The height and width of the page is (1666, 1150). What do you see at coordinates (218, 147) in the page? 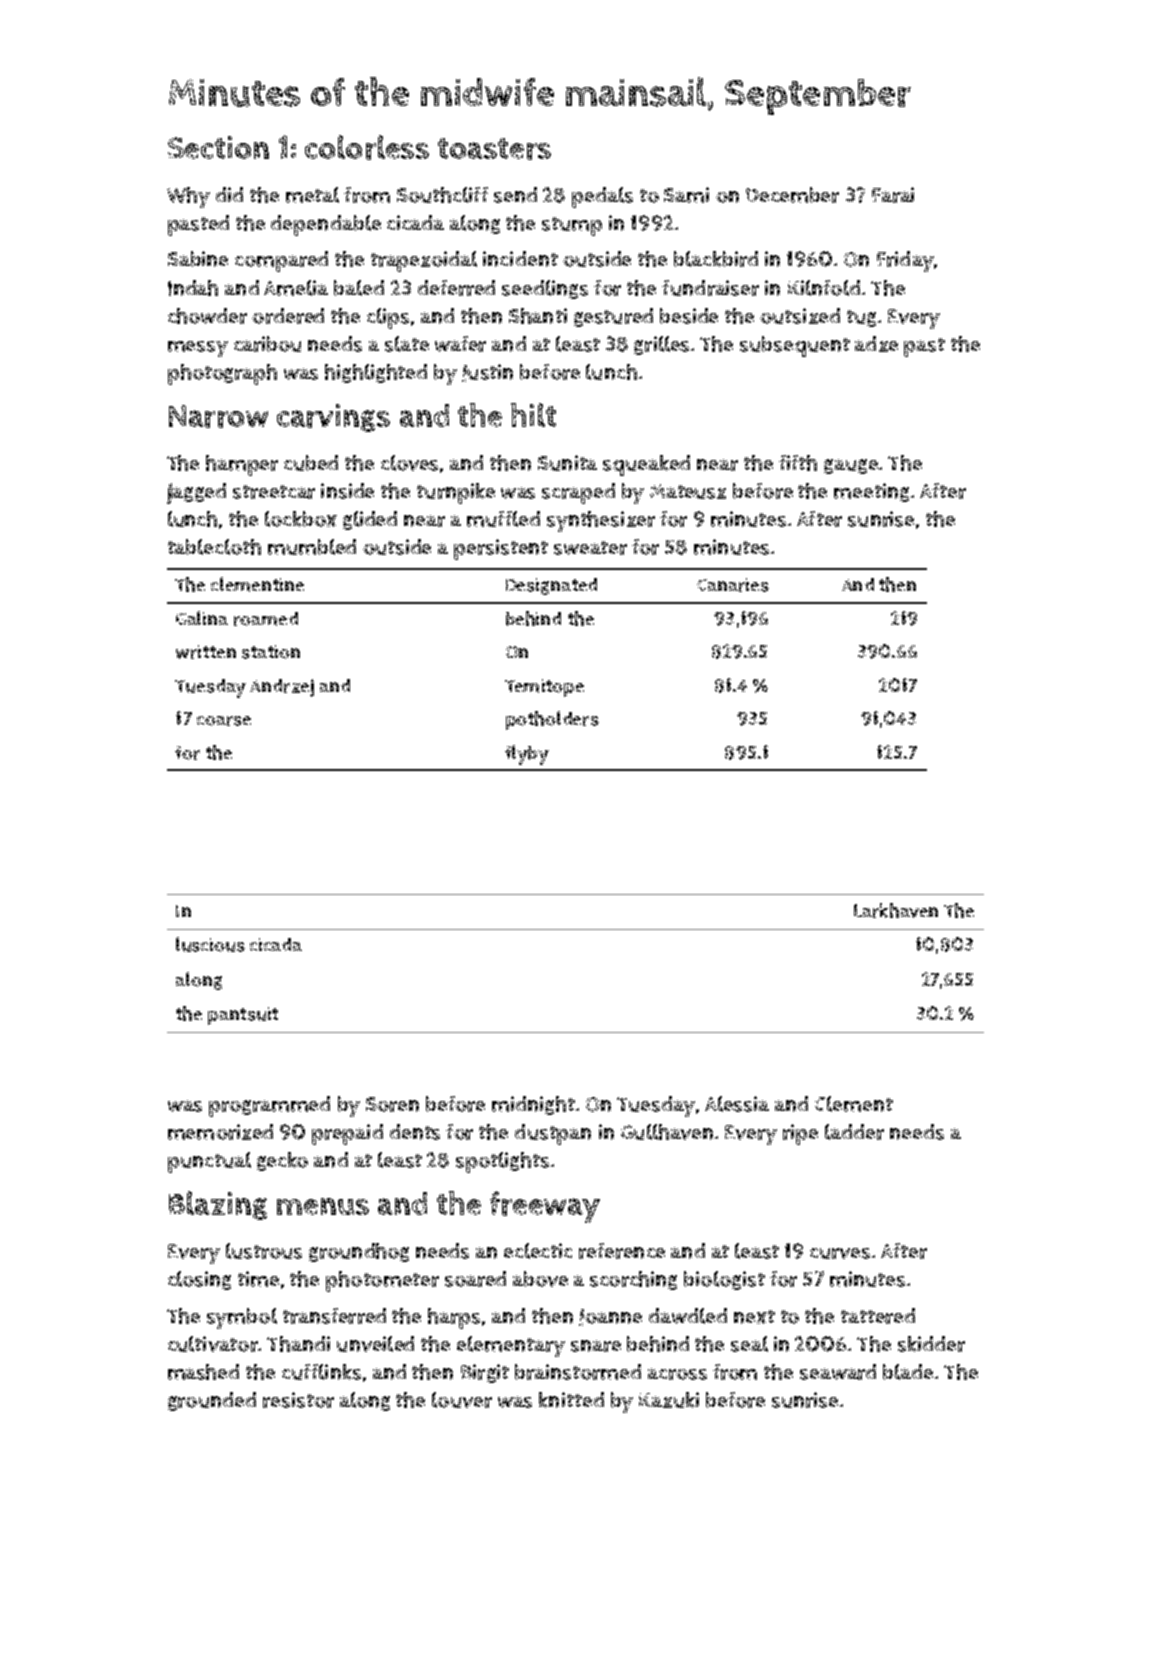
I see `Section` at bounding box center [218, 147].
